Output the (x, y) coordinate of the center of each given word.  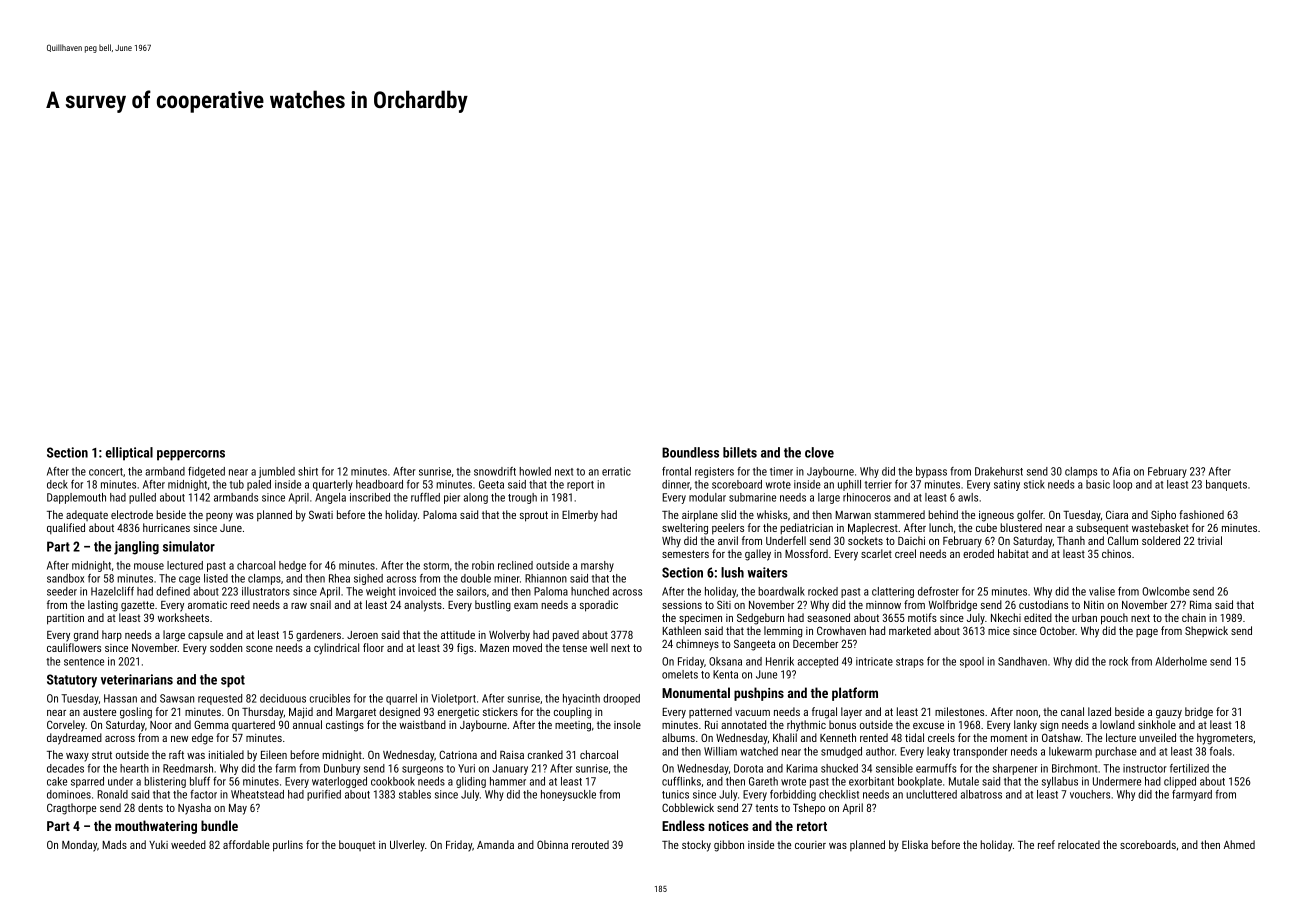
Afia (1121, 471)
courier (810, 845)
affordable (246, 844)
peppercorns (191, 455)
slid (728, 514)
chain (1194, 617)
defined (173, 591)
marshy (597, 566)
